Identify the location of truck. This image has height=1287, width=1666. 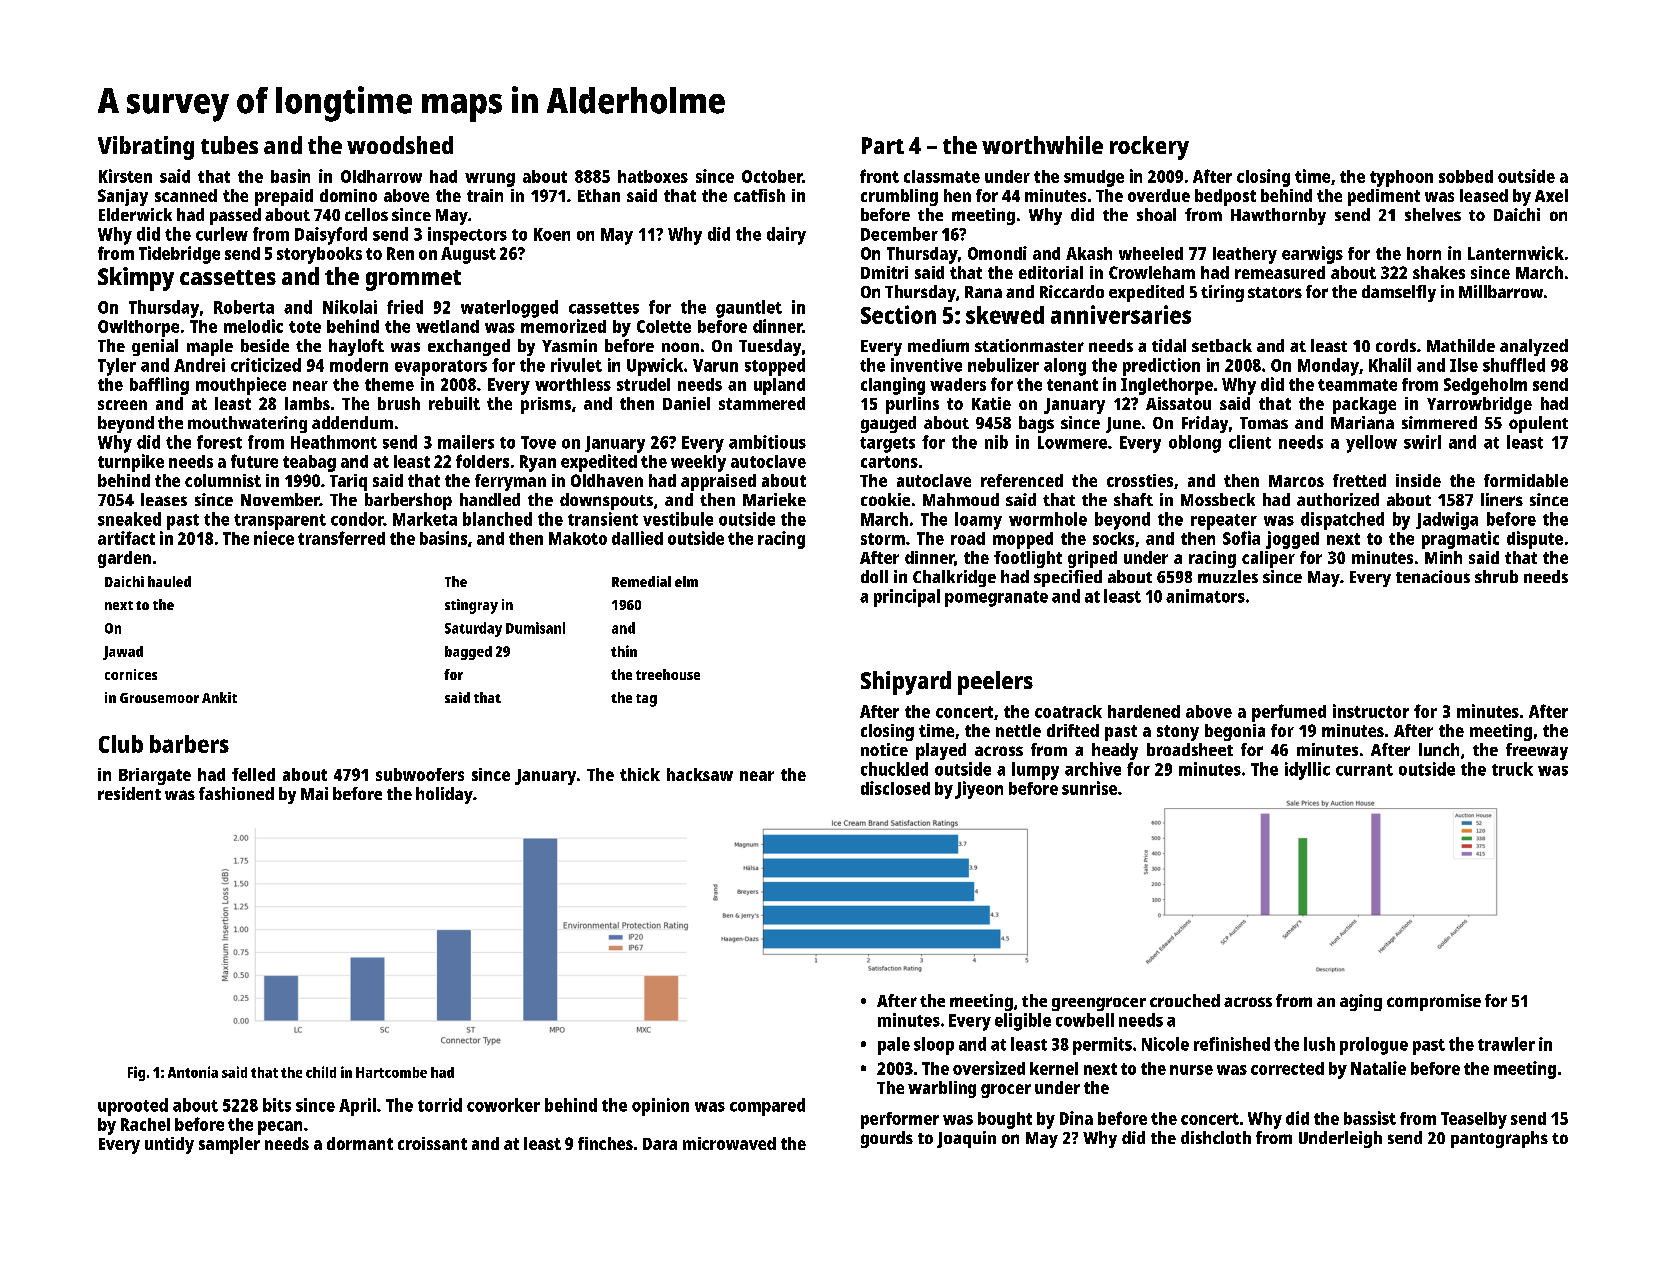
(1512, 769).
